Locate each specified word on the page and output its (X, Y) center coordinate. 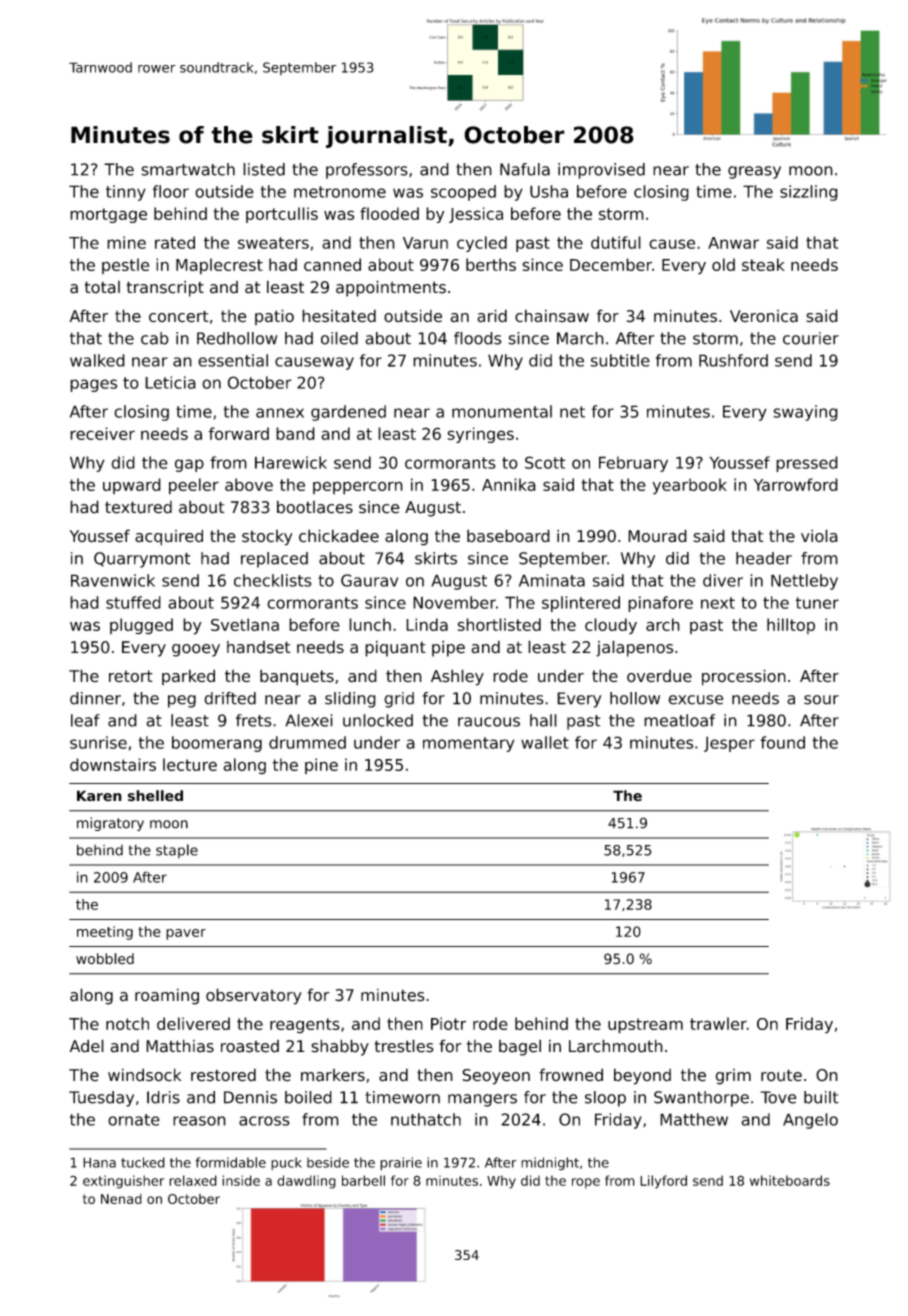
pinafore (660, 604)
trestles (404, 1046)
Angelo (810, 1121)
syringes (480, 435)
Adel (86, 1046)
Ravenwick (113, 580)
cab (155, 338)
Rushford (733, 360)
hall (543, 720)
